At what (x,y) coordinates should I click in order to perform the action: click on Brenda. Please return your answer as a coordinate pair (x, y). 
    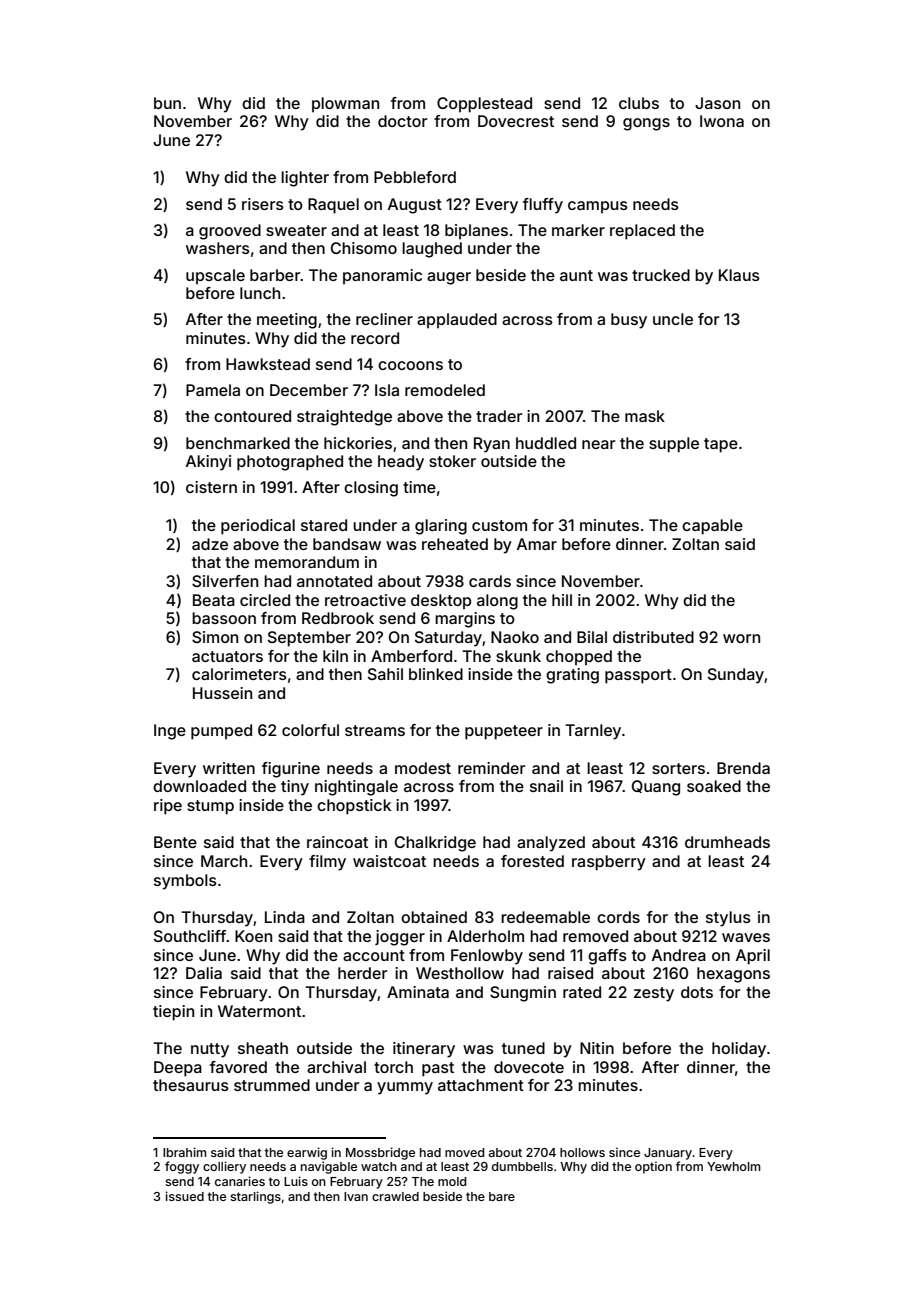
    Looking at the image, I should click on (743, 768).
